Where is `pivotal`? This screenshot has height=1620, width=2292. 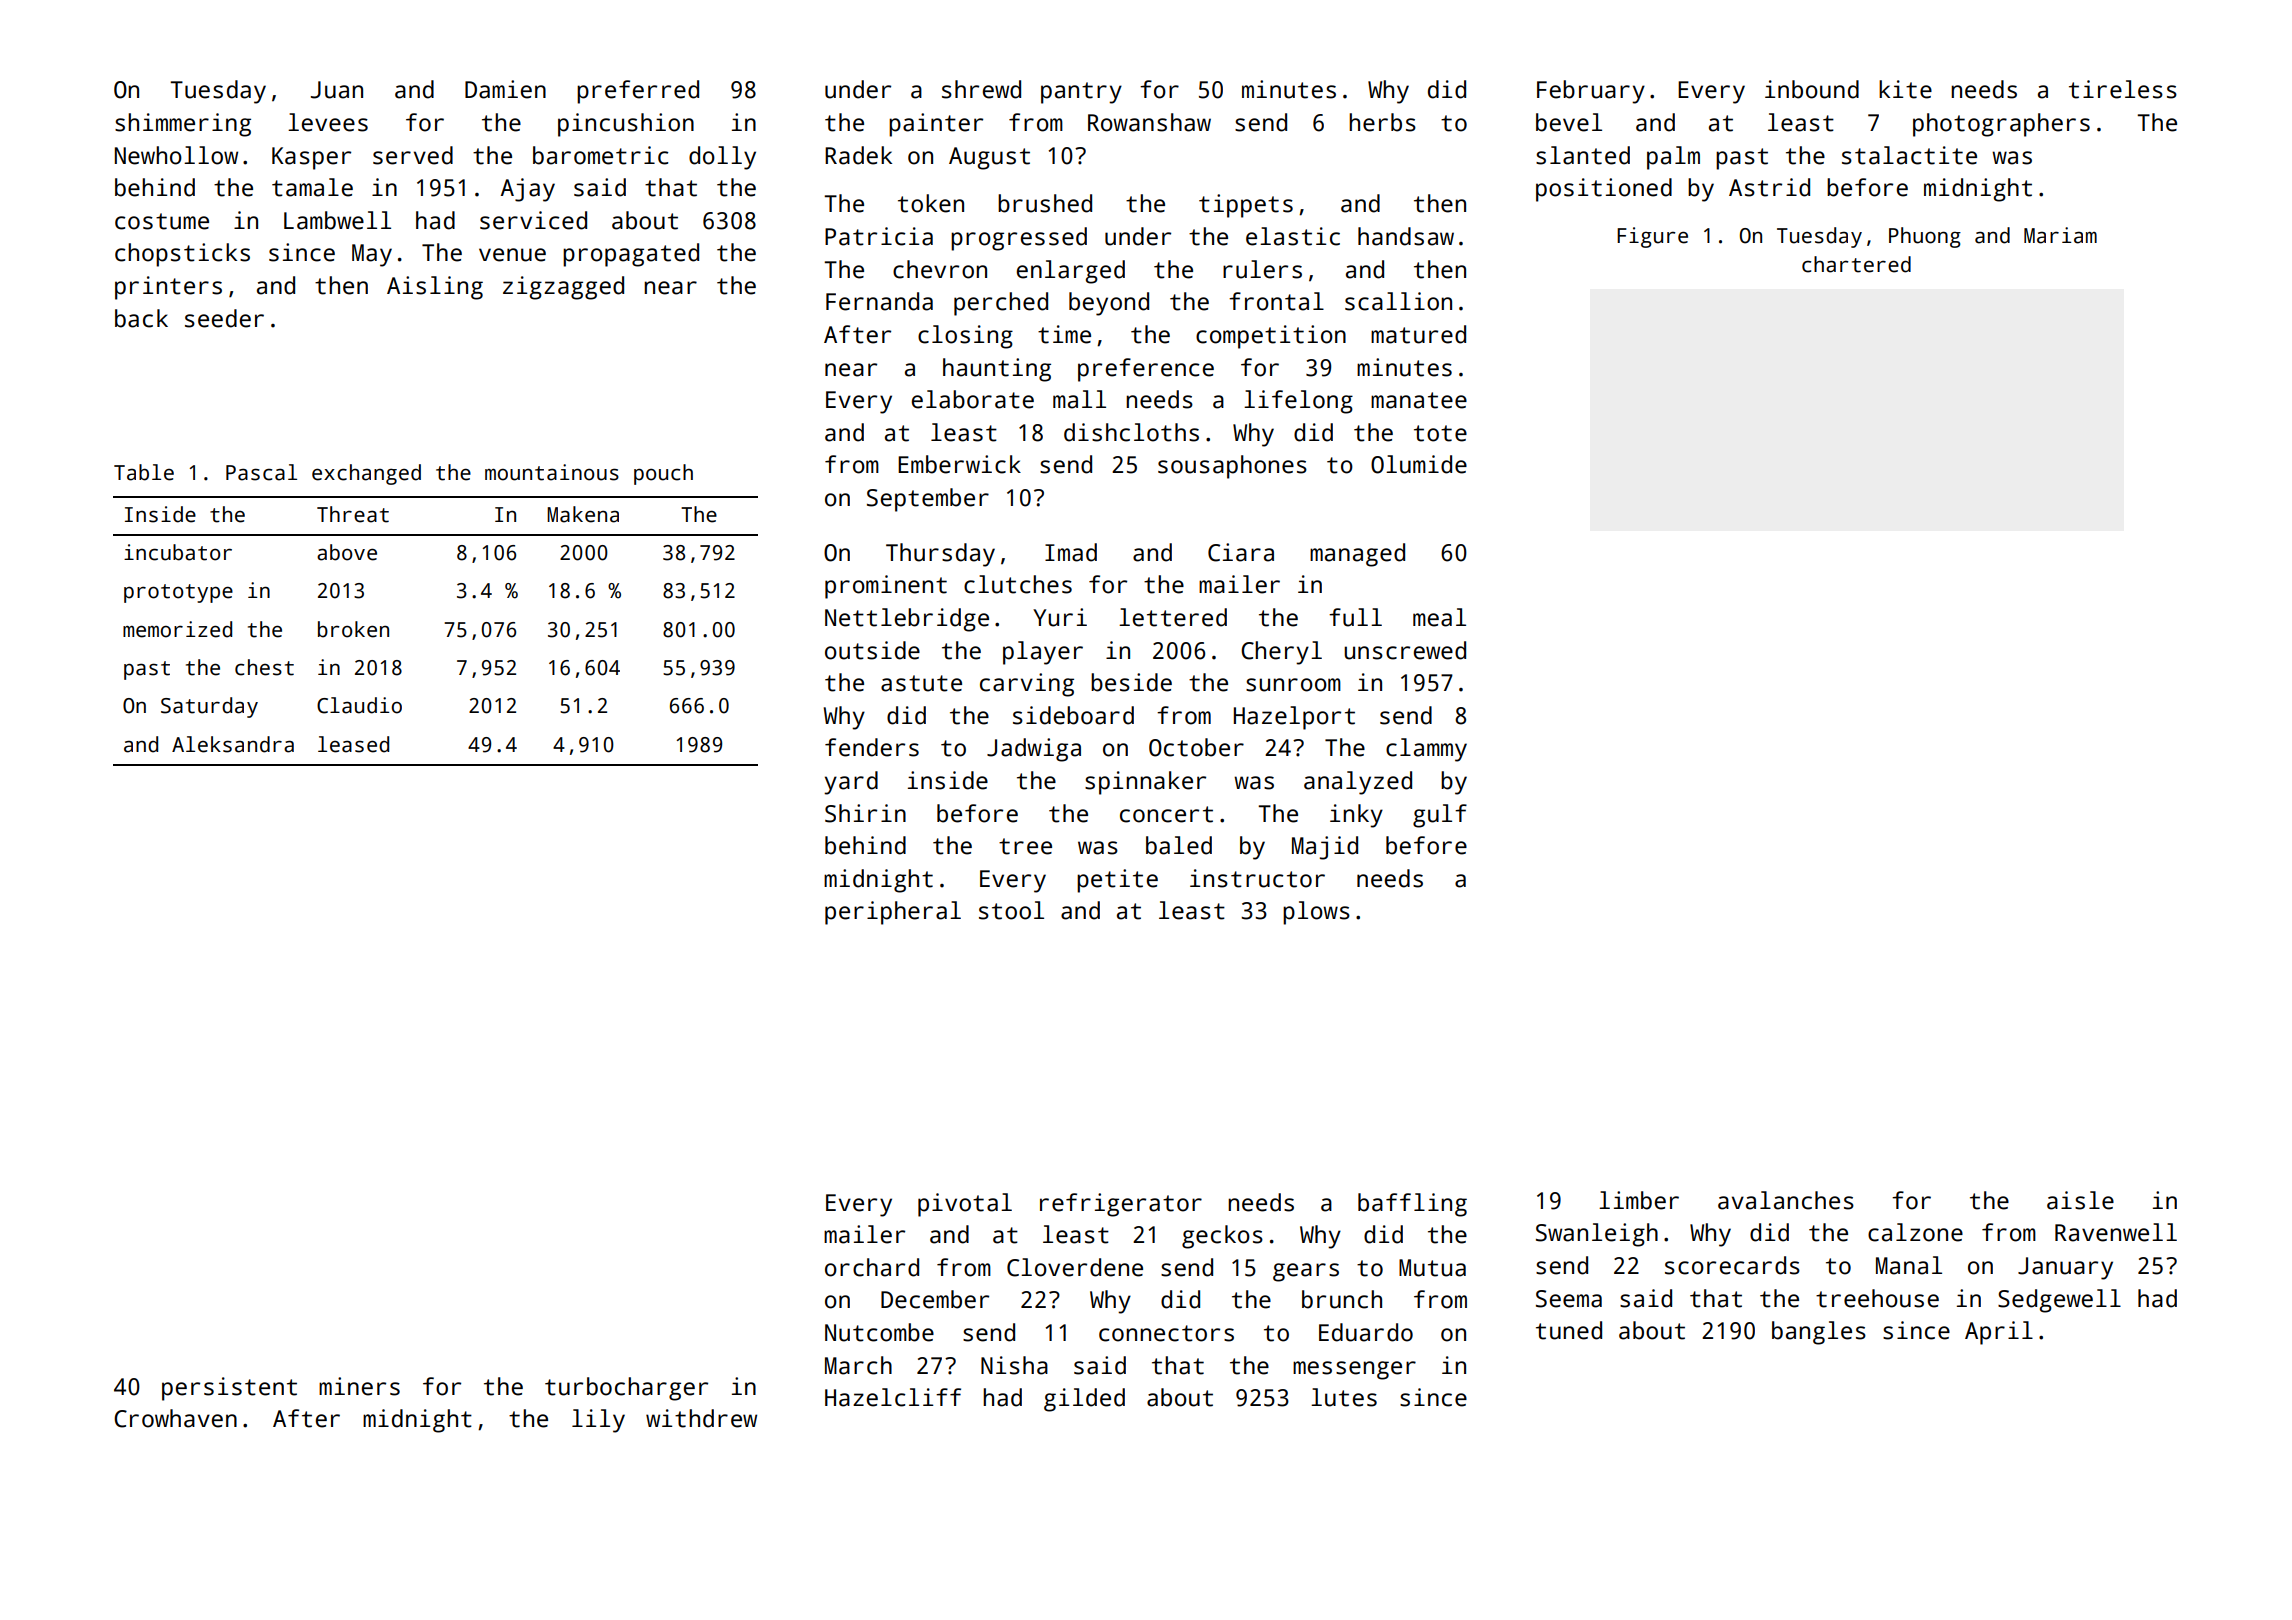 pivotal is located at coordinates (965, 1205).
